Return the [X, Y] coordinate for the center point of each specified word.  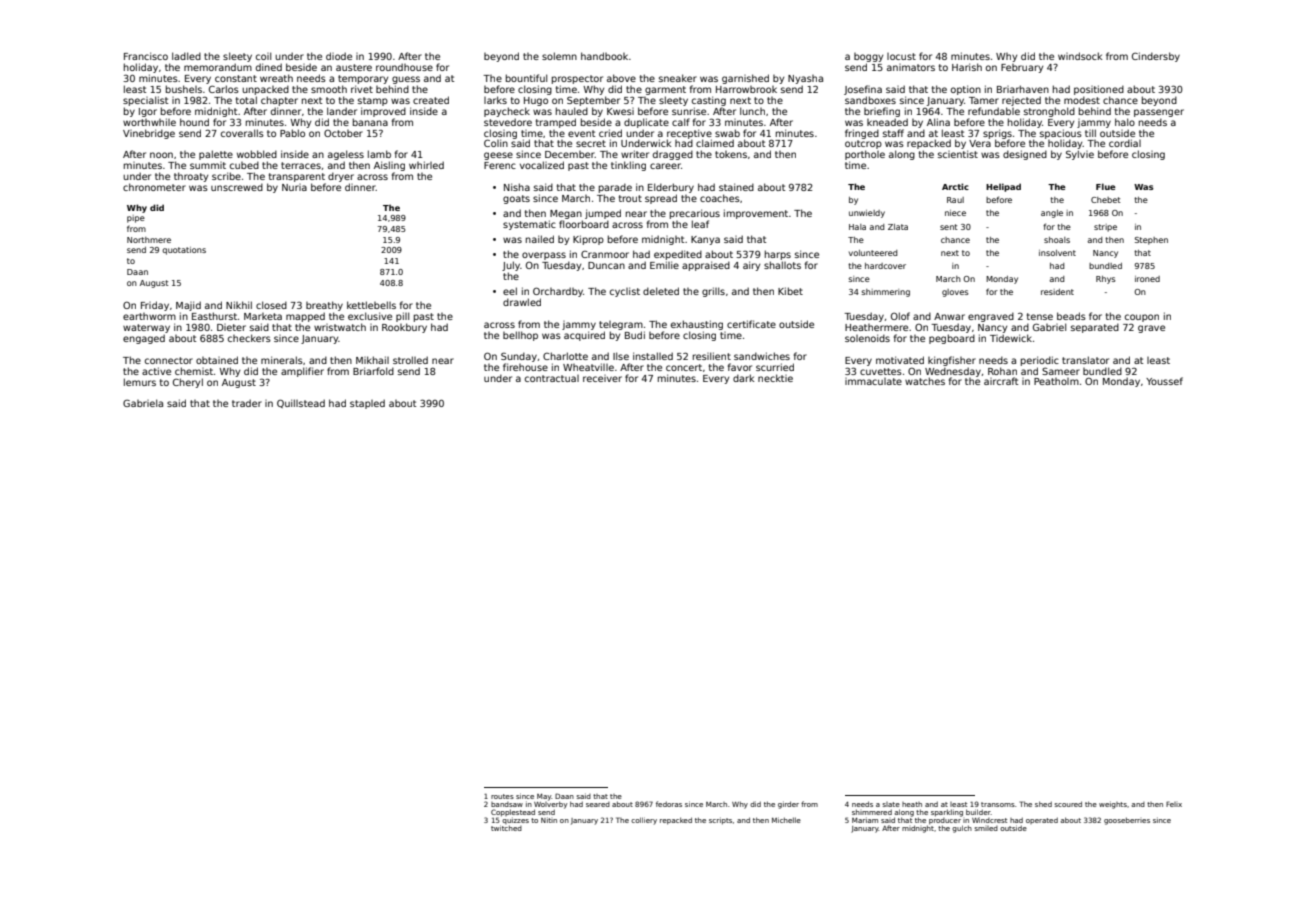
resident [1057, 292]
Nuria [294, 187]
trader [247, 403]
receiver [602, 378]
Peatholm [1056, 381]
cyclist [625, 292]
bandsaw [507, 804]
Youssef [1164, 381]
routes [502, 796]
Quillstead [301, 403]
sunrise [689, 111]
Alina [938, 122]
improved [383, 112]
